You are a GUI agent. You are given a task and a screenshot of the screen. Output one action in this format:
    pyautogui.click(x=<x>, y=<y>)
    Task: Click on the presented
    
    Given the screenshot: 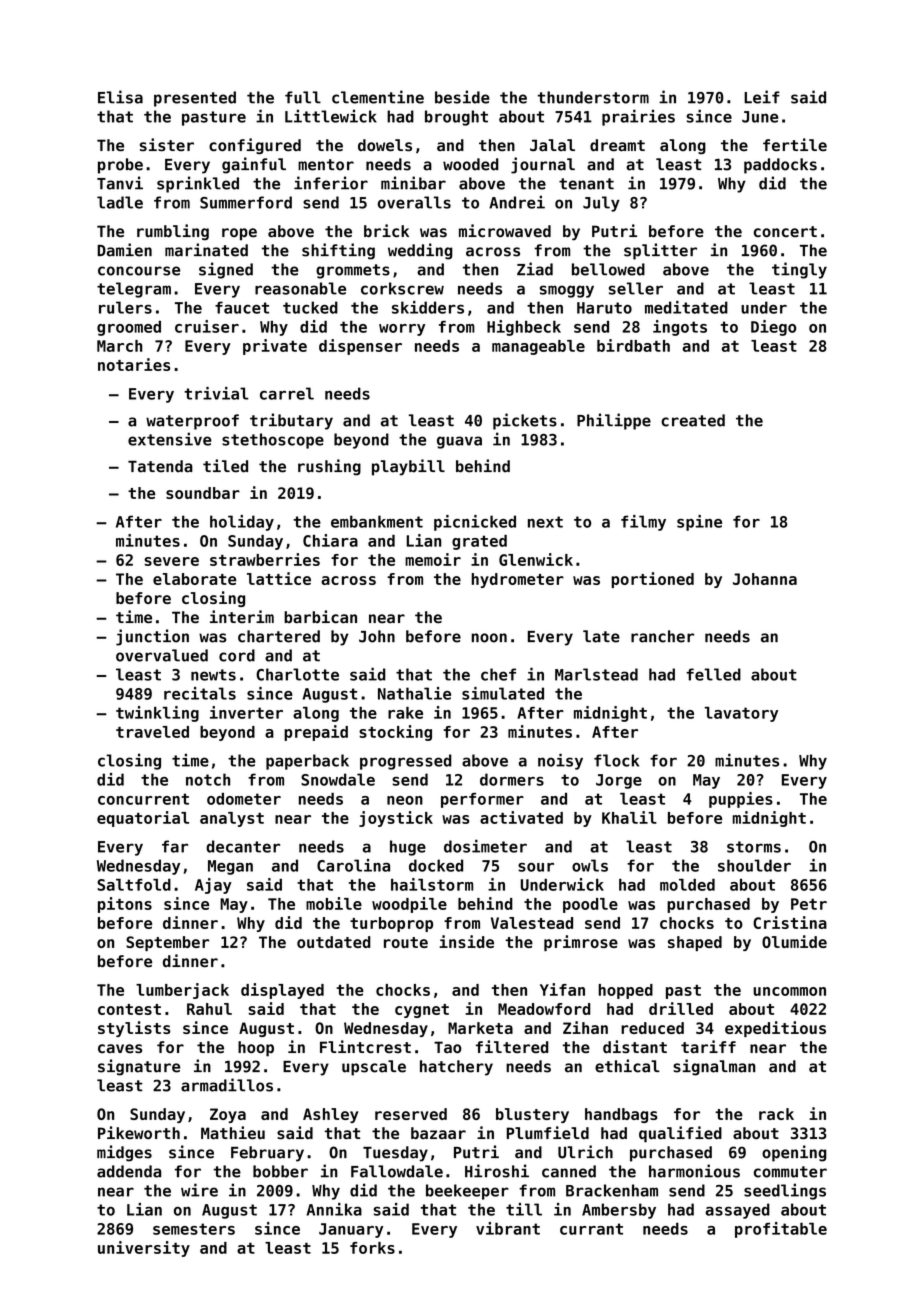 What is the action you would take?
    pyautogui.click(x=195, y=99)
